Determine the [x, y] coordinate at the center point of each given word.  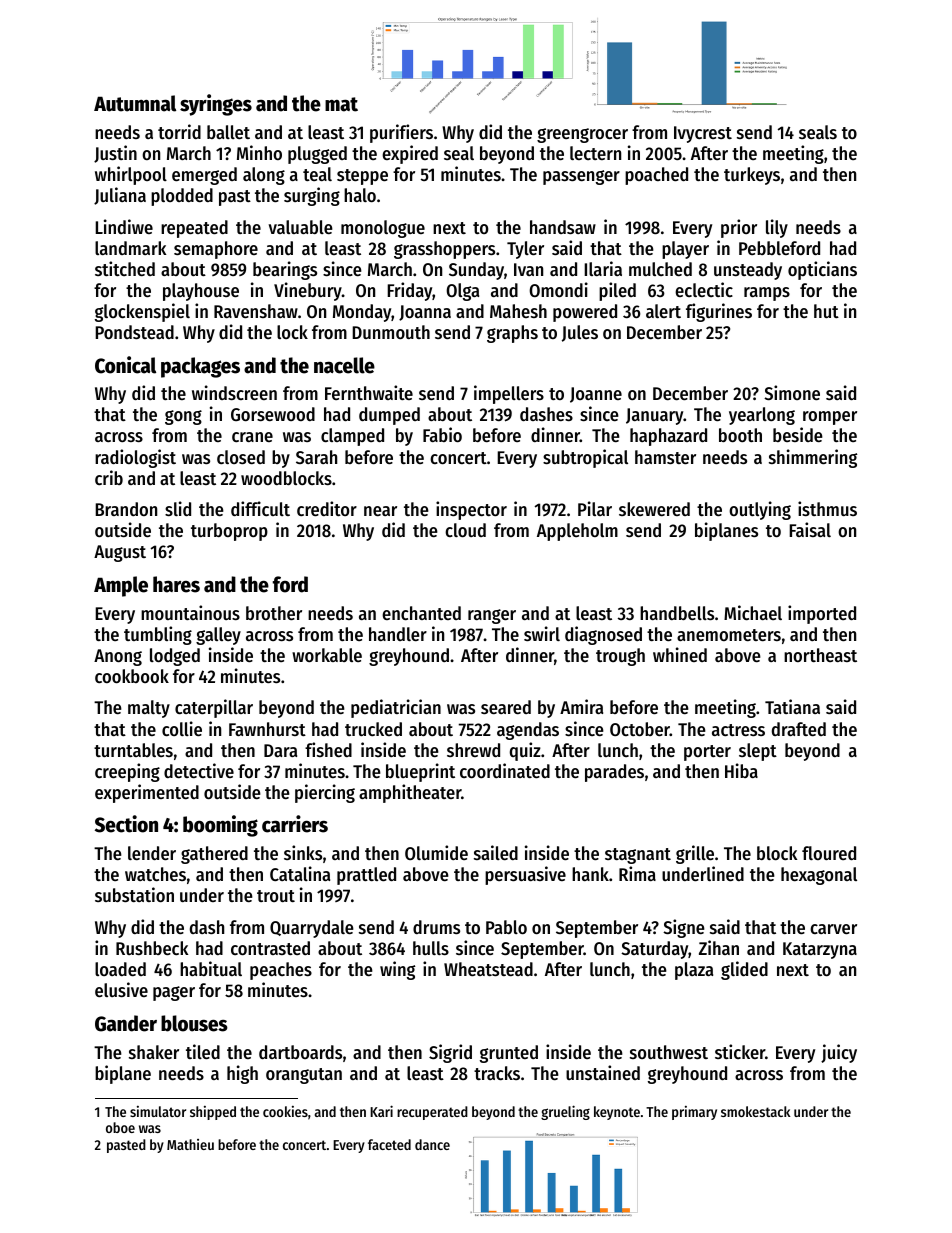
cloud [465, 530]
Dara [280, 750]
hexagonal [819, 876]
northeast [820, 655]
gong [183, 417]
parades [614, 773]
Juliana [120, 196]
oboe [120, 1127]
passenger [581, 177]
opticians [822, 270]
